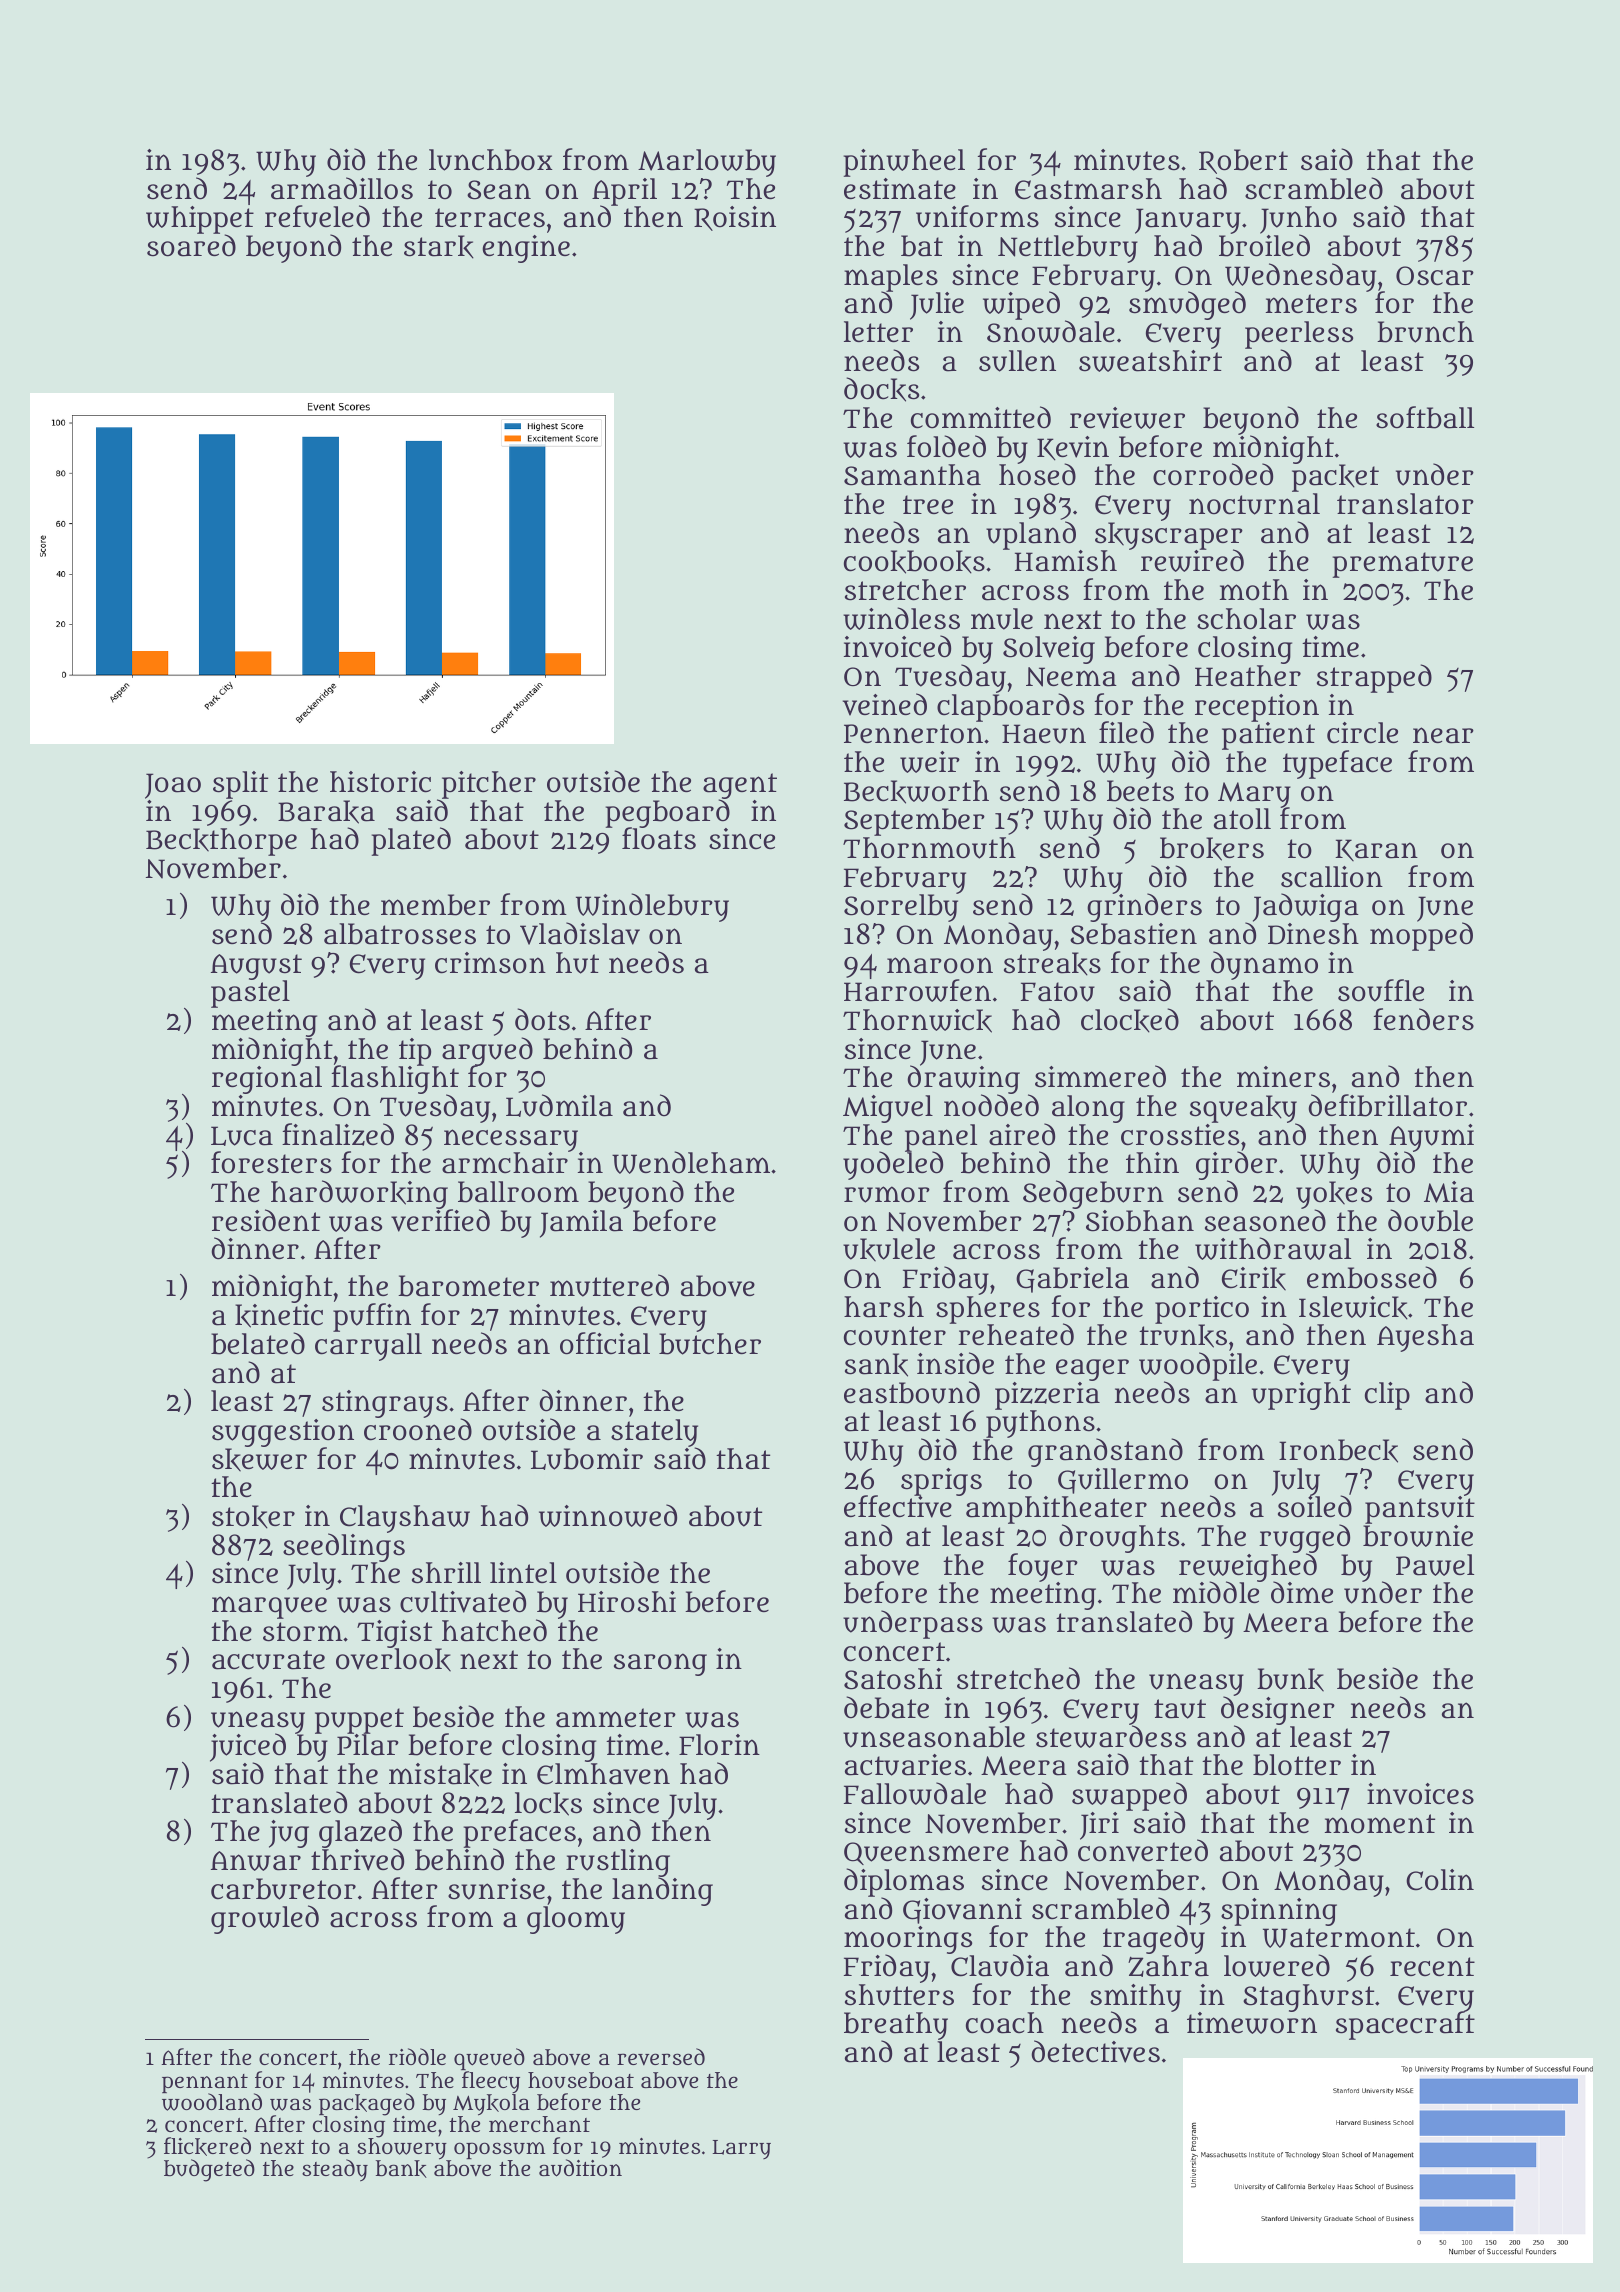 Image resolution: width=1620 pixels, height=2292 pixels. I want to click on stoker, so click(253, 1517).
